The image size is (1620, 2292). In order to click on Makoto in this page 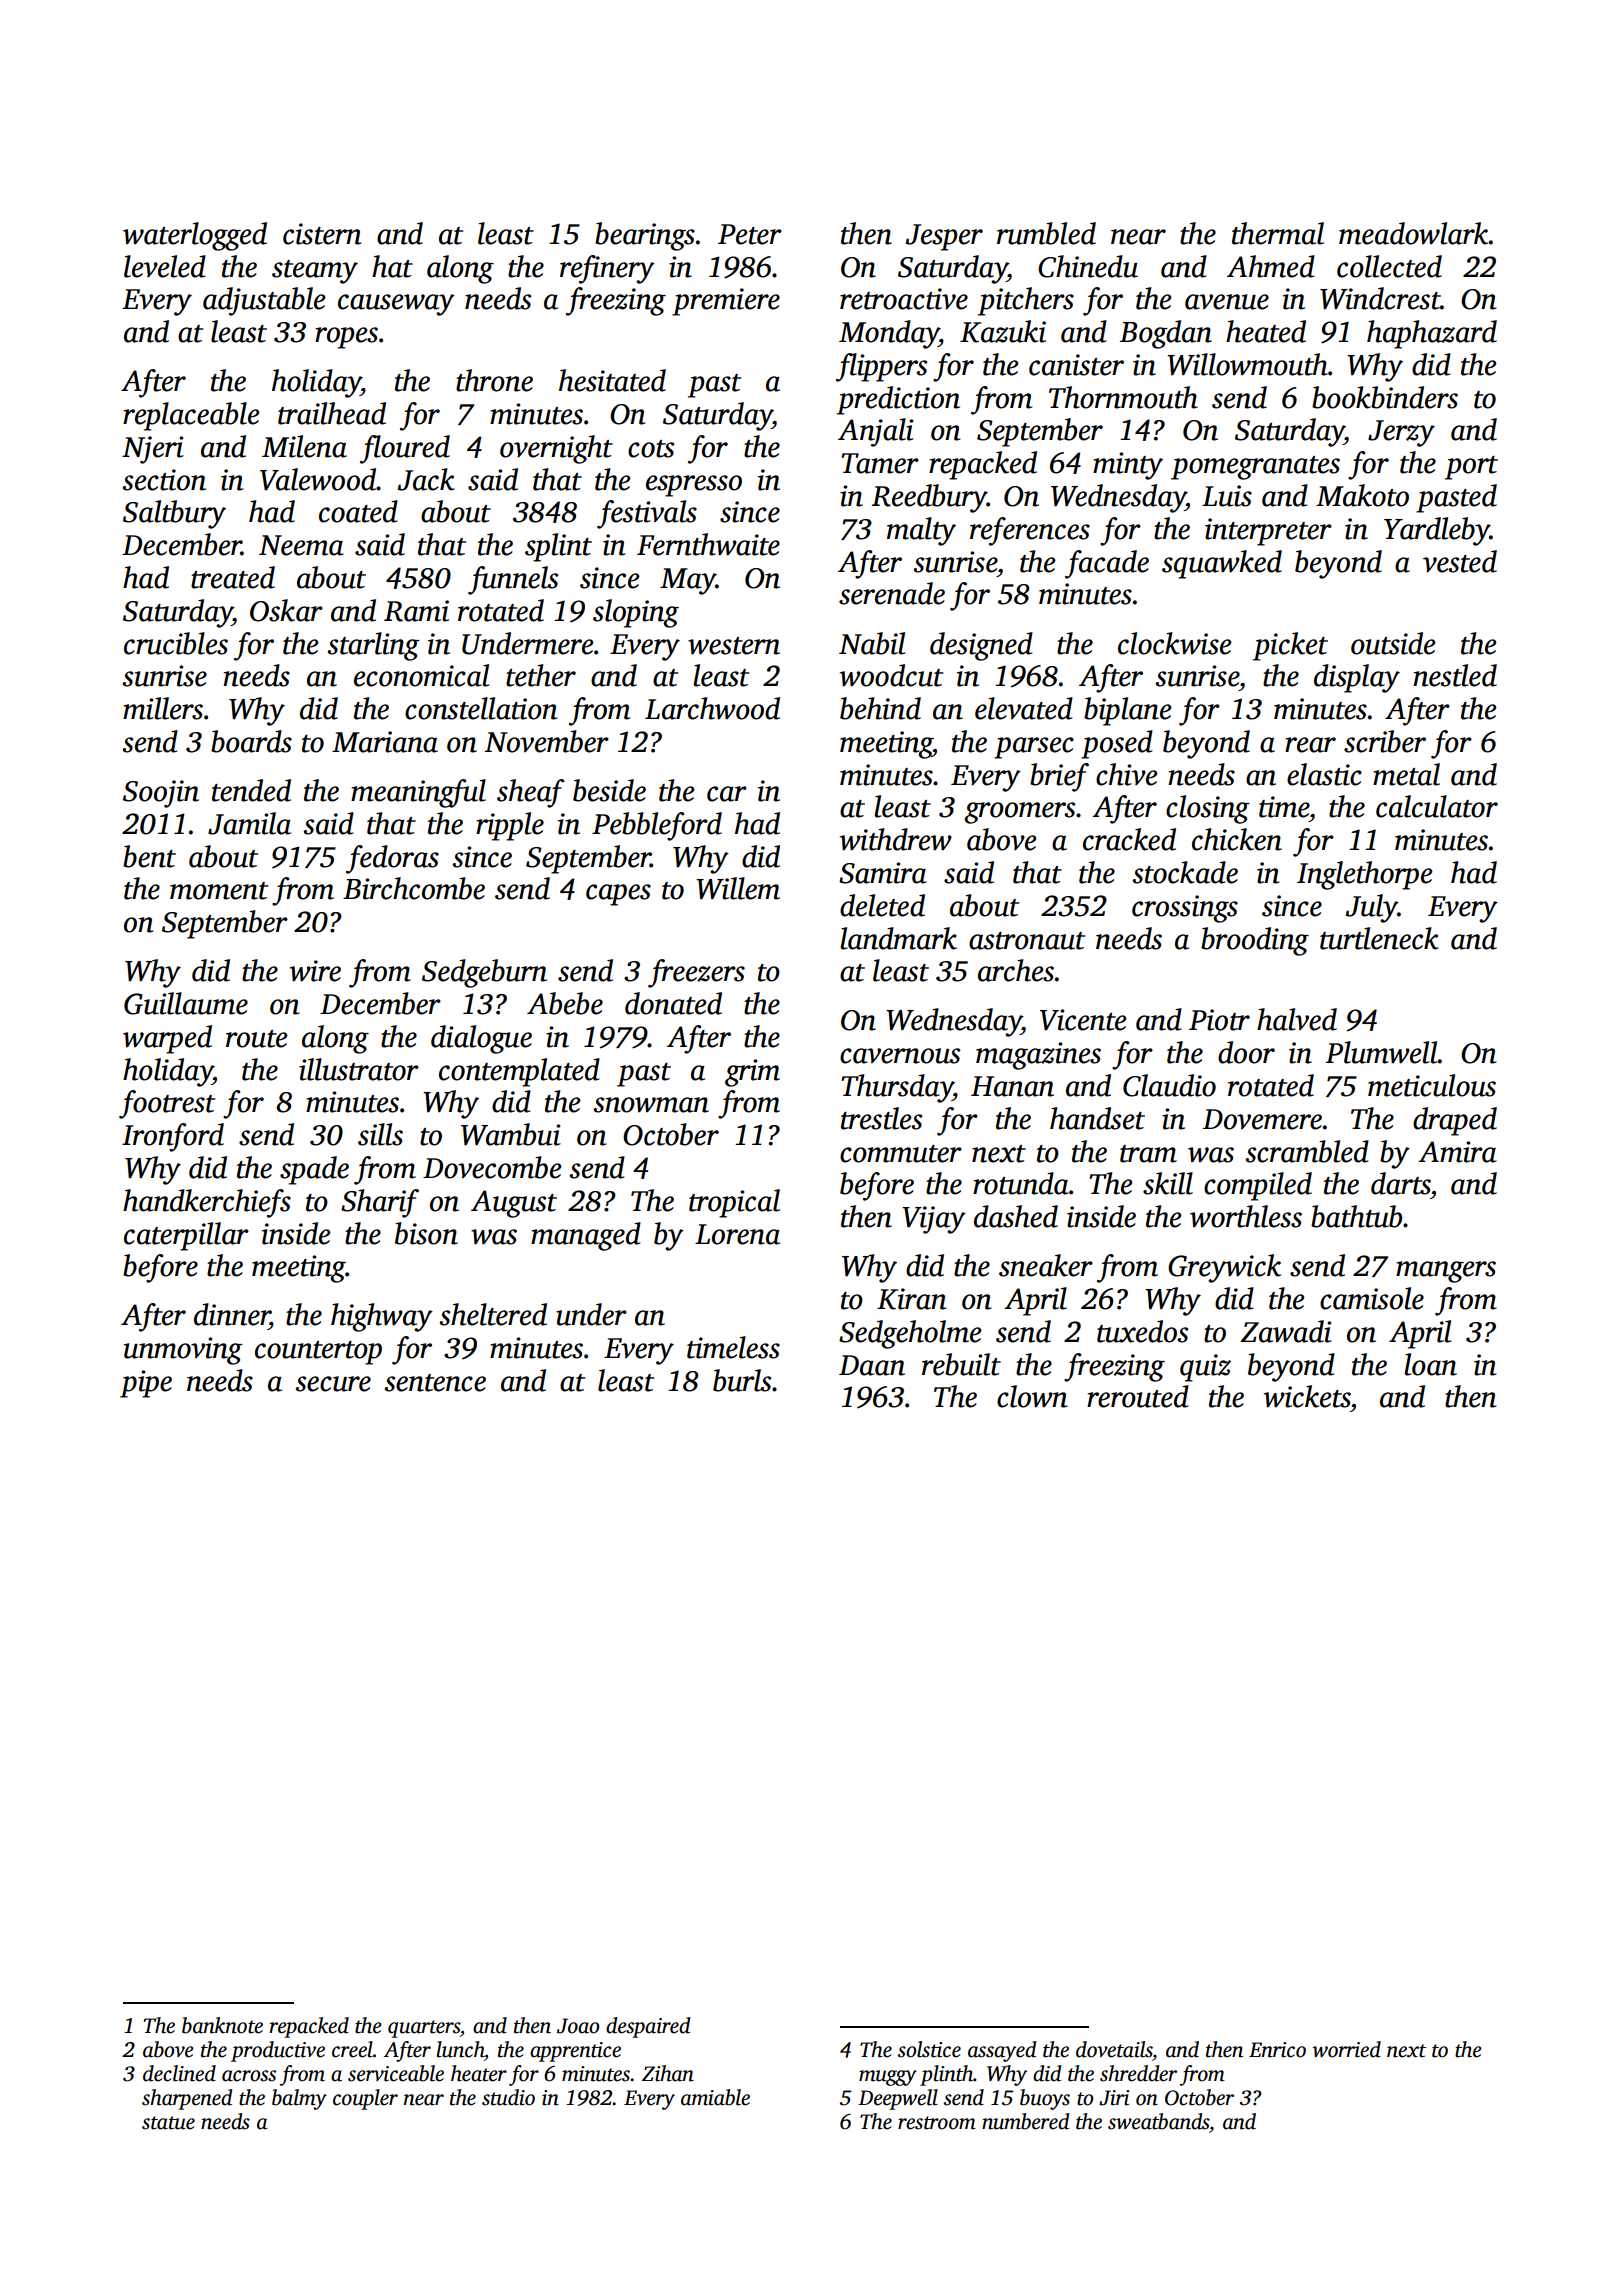, I will do `click(1362, 495)`.
